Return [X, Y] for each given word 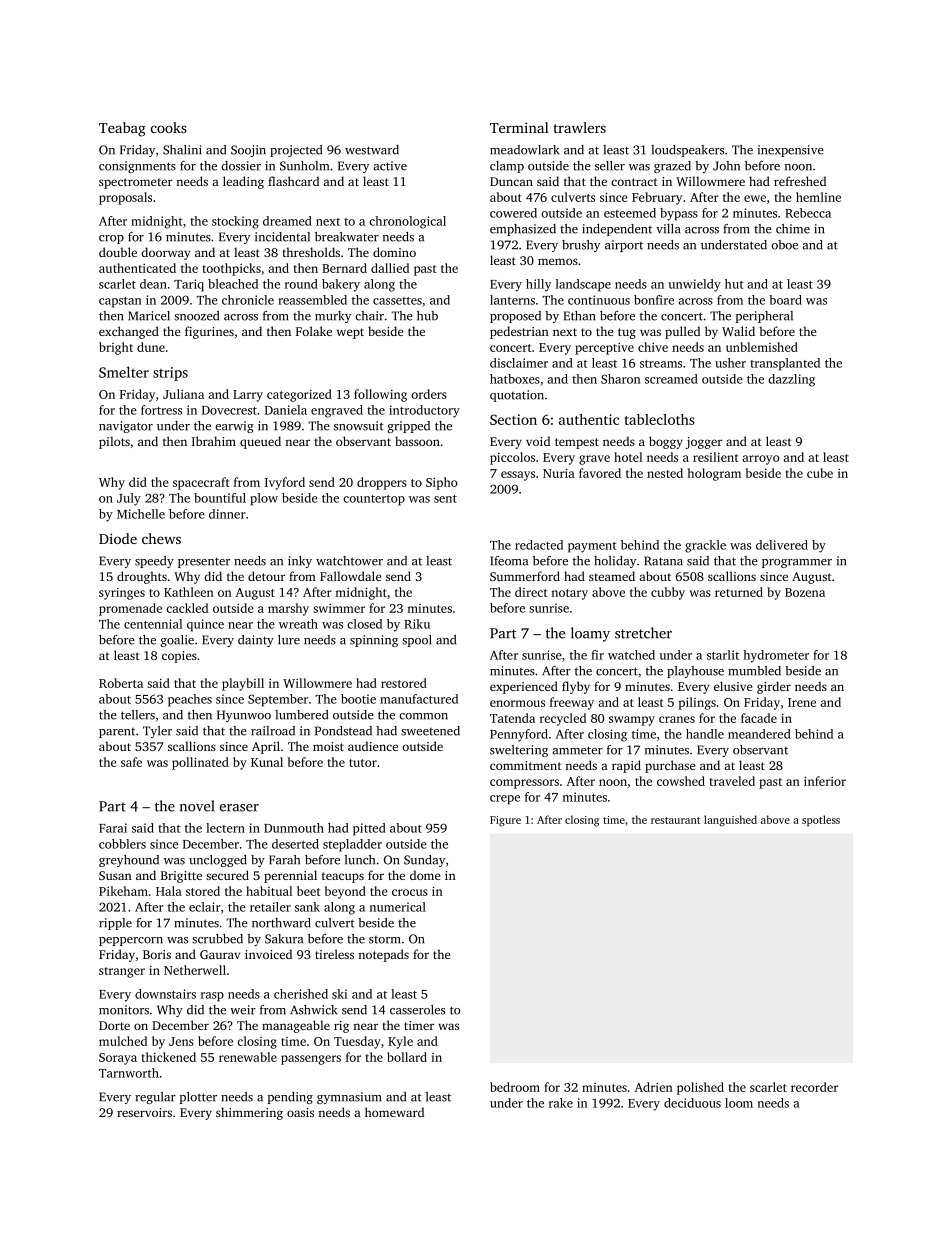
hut [734, 284]
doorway [165, 253]
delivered [782, 545]
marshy [288, 609]
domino [394, 252]
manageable [296, 1026]
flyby [576, 687]
